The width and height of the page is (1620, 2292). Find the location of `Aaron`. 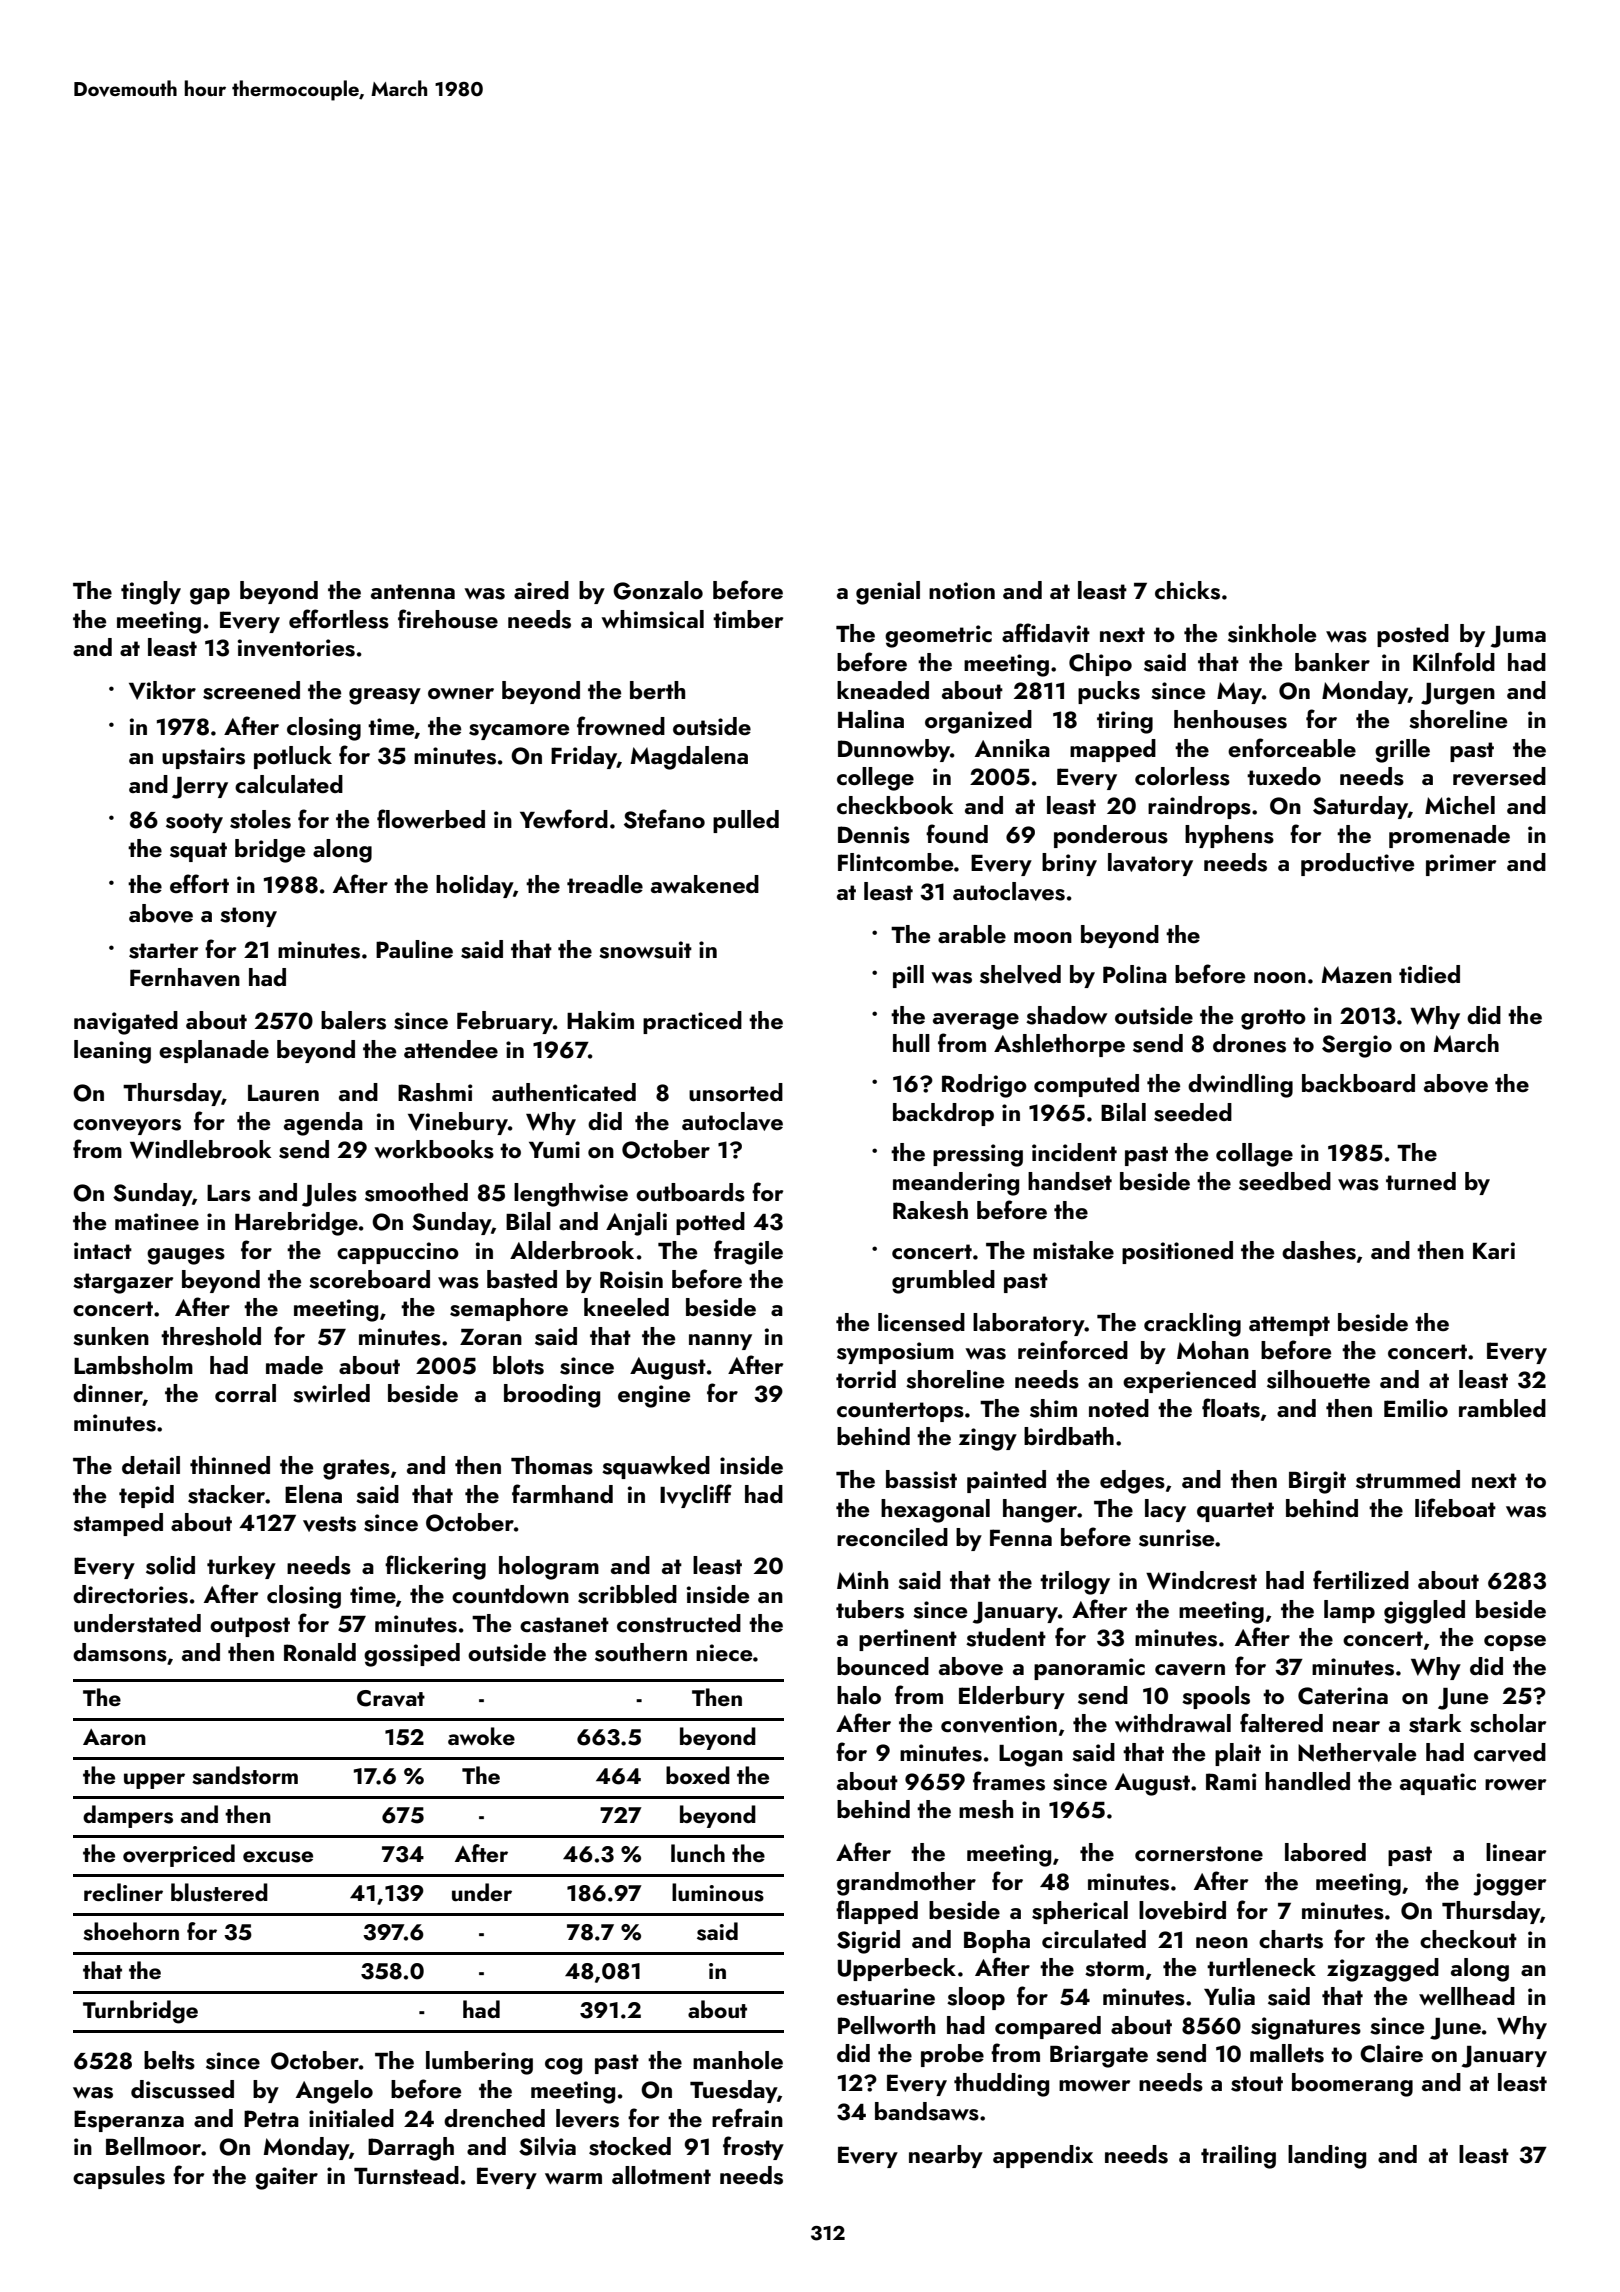

Aaron is located at coordinates (114, 1737).
